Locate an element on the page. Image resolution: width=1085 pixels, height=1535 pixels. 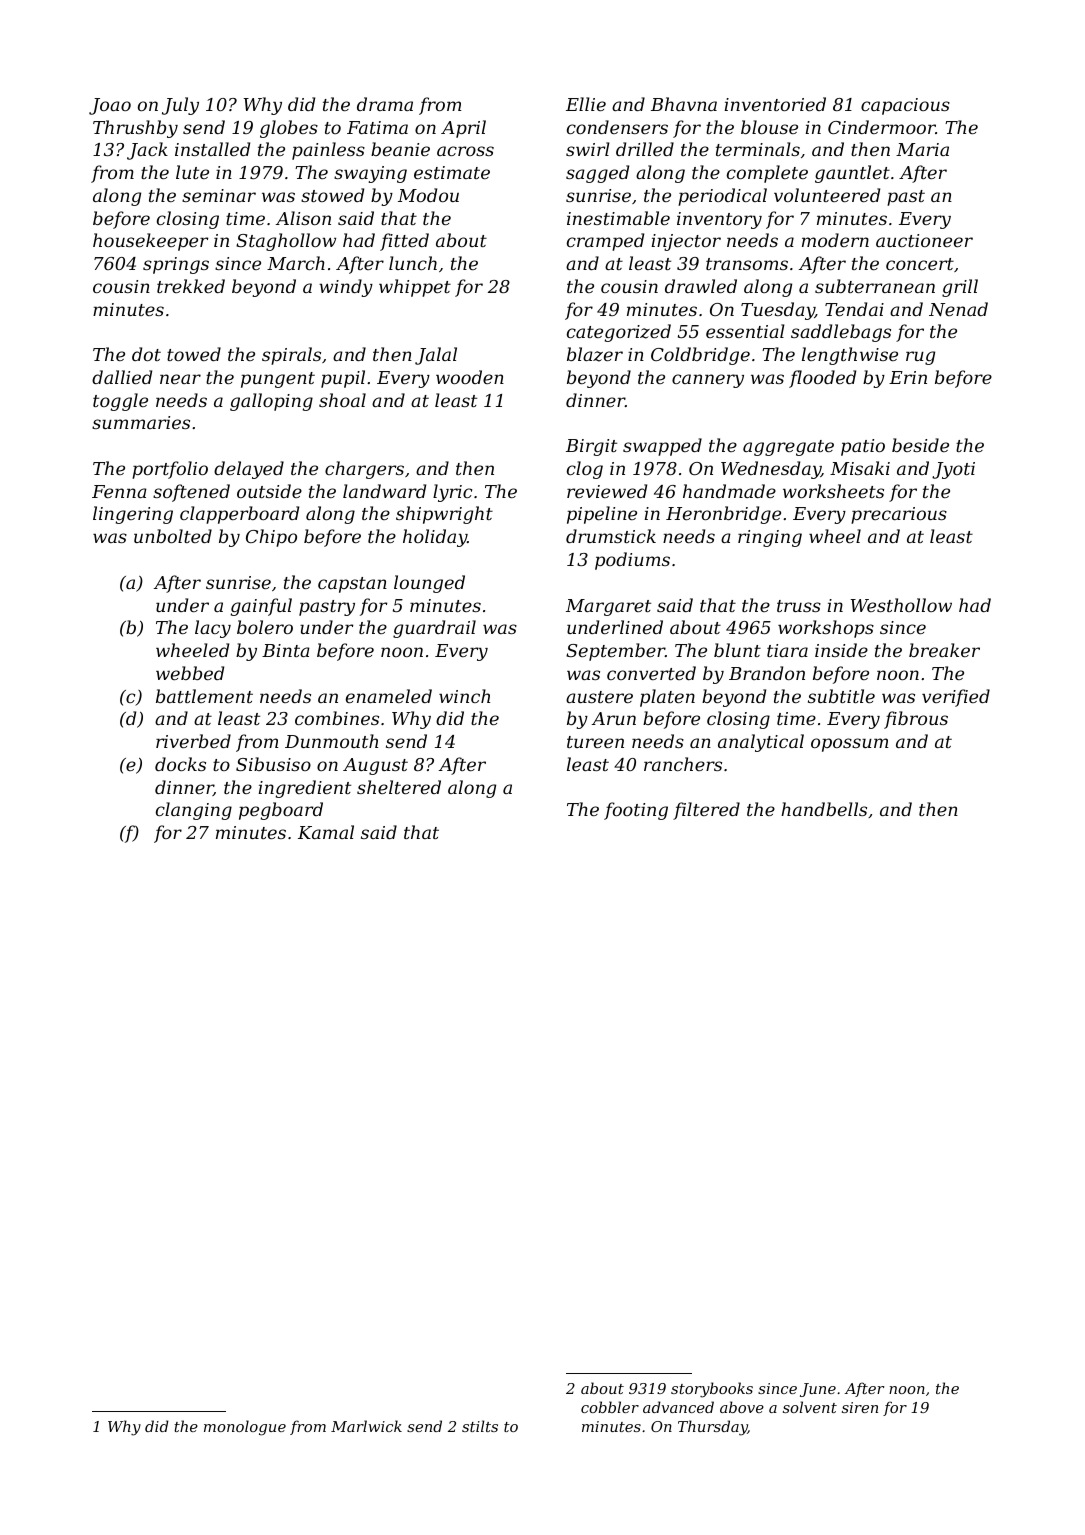
April is located at coordinates (463, 129).
